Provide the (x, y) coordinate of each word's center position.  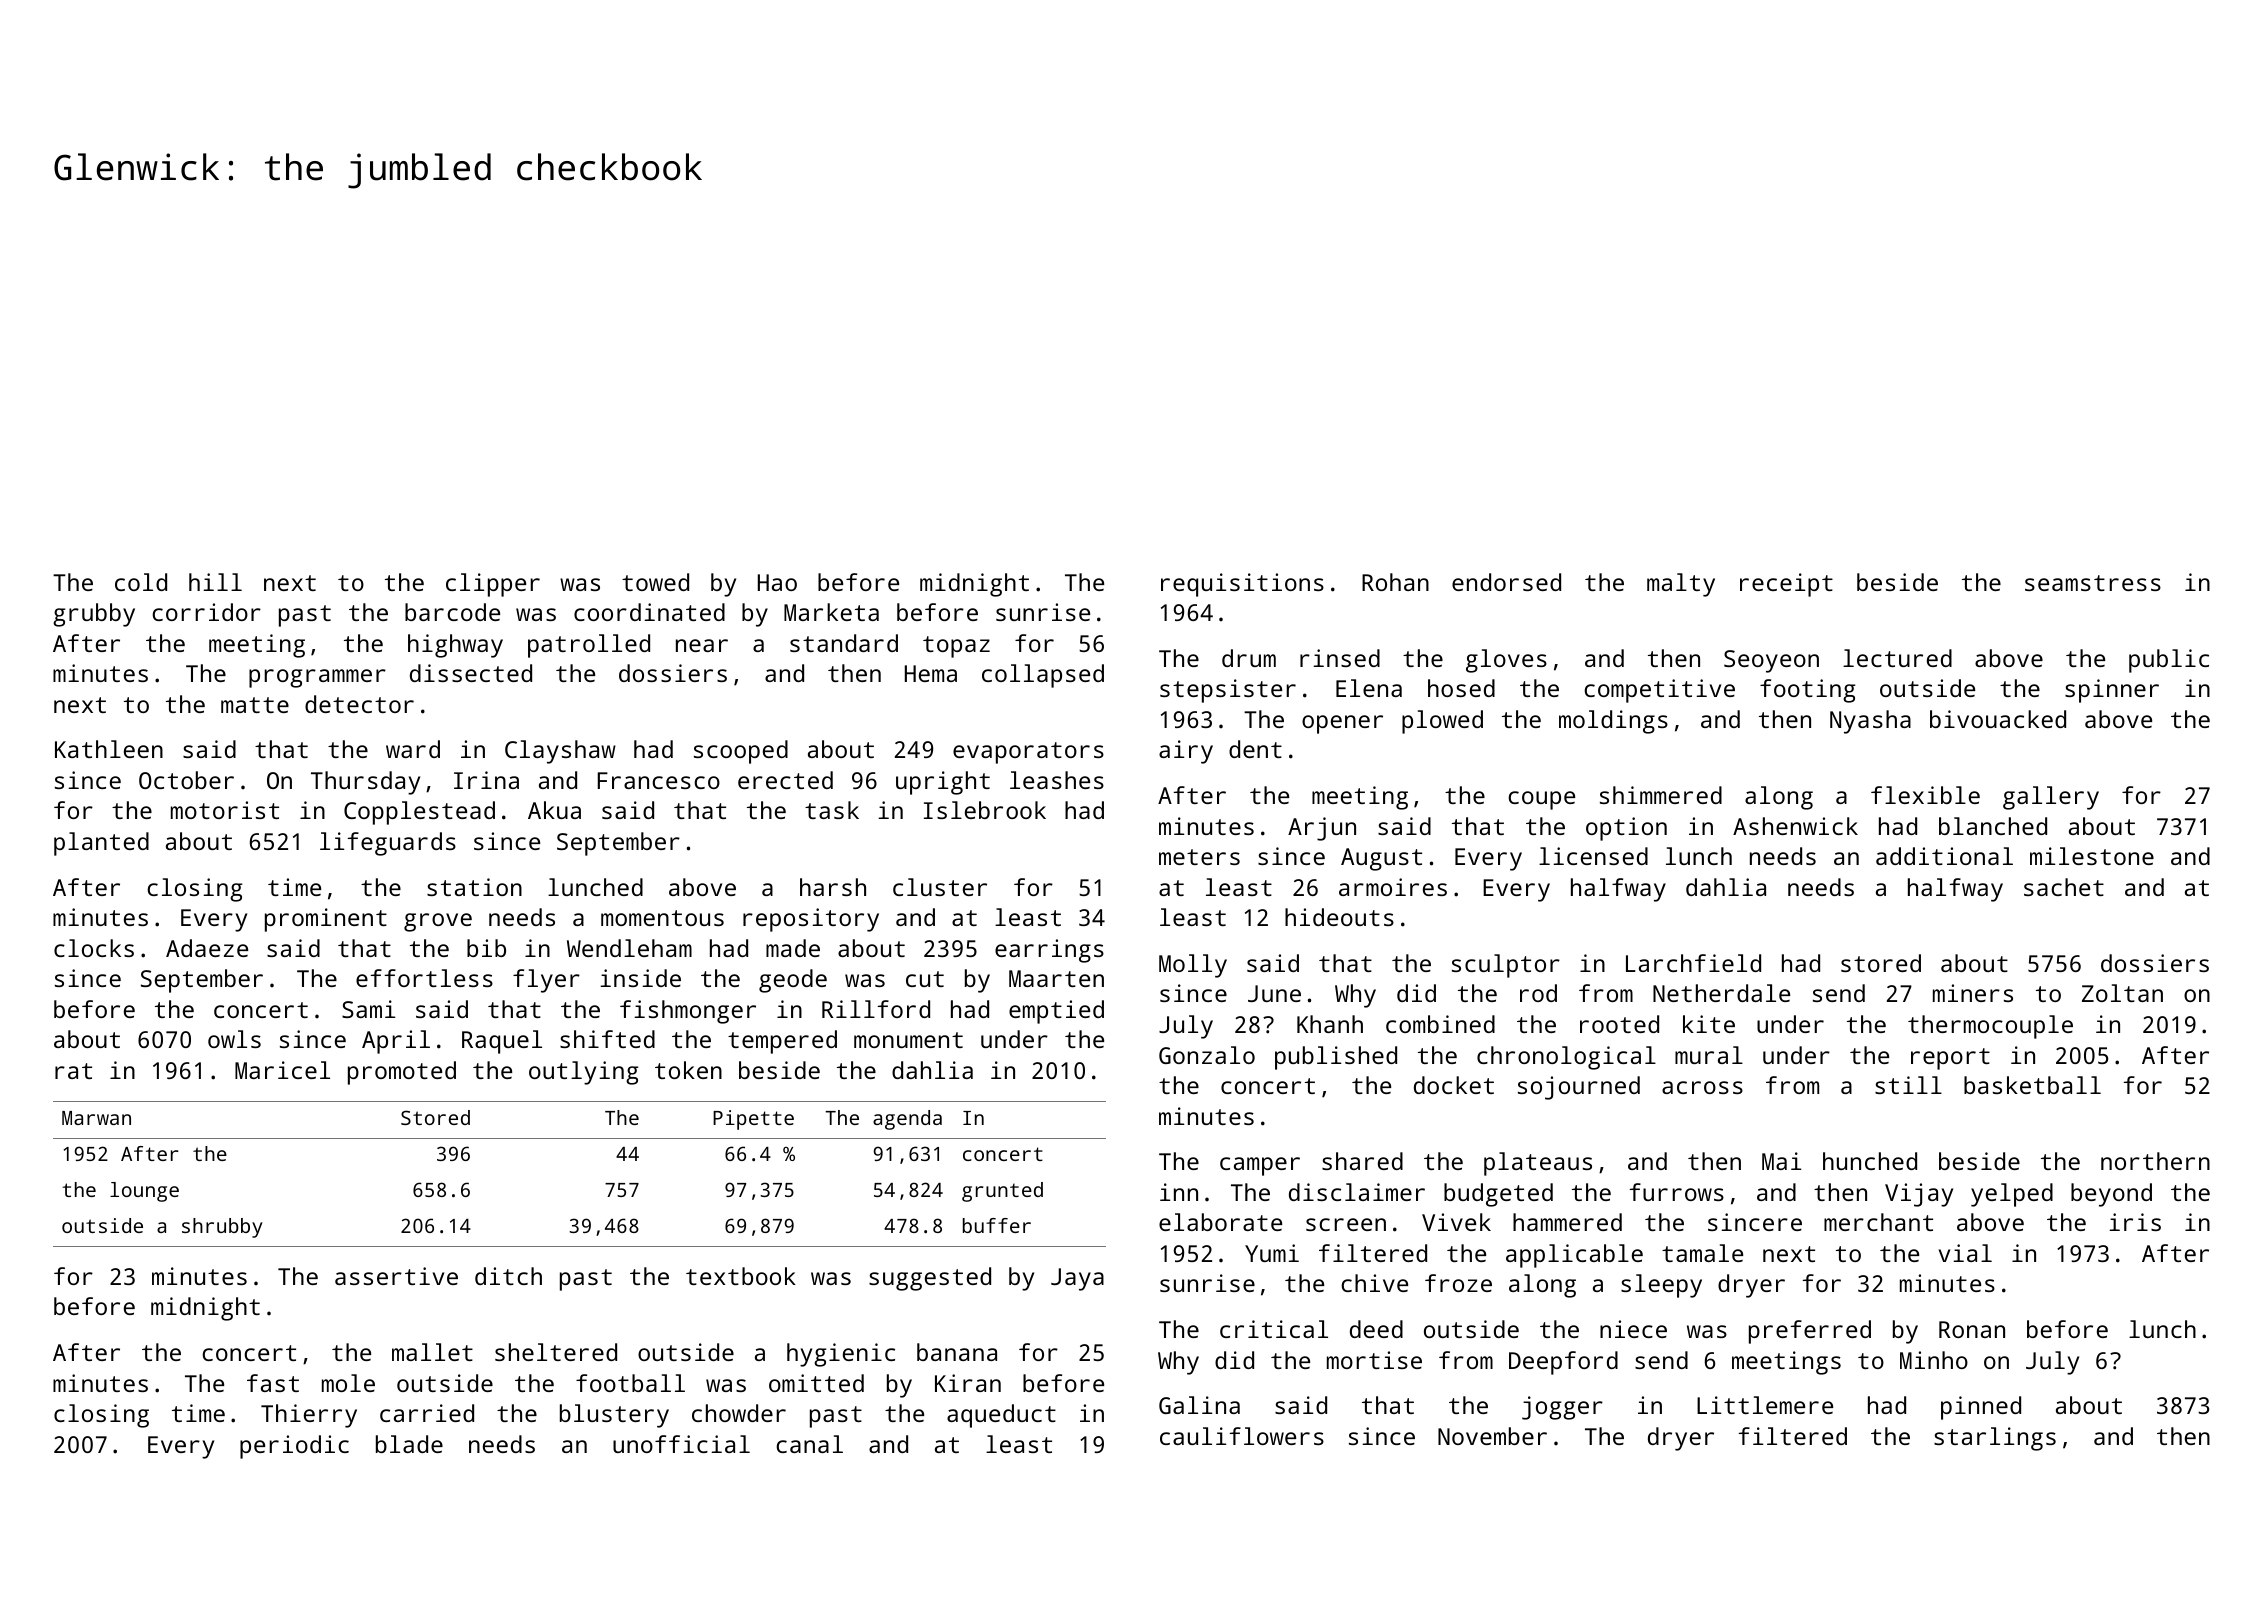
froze (1458, 1283)
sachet (2064, 887)
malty (1681, 585)
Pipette (753, 1120)
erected (785, 780)
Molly (1193, 966)
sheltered (556, 1352)
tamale (1702, 1253)
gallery (2051, 798)
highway (455, 646)
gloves (1506, 661)
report (1950, 1059)
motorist (225, 810)
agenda (907, 1120)
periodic (294, 1447)
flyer (546, 981)
